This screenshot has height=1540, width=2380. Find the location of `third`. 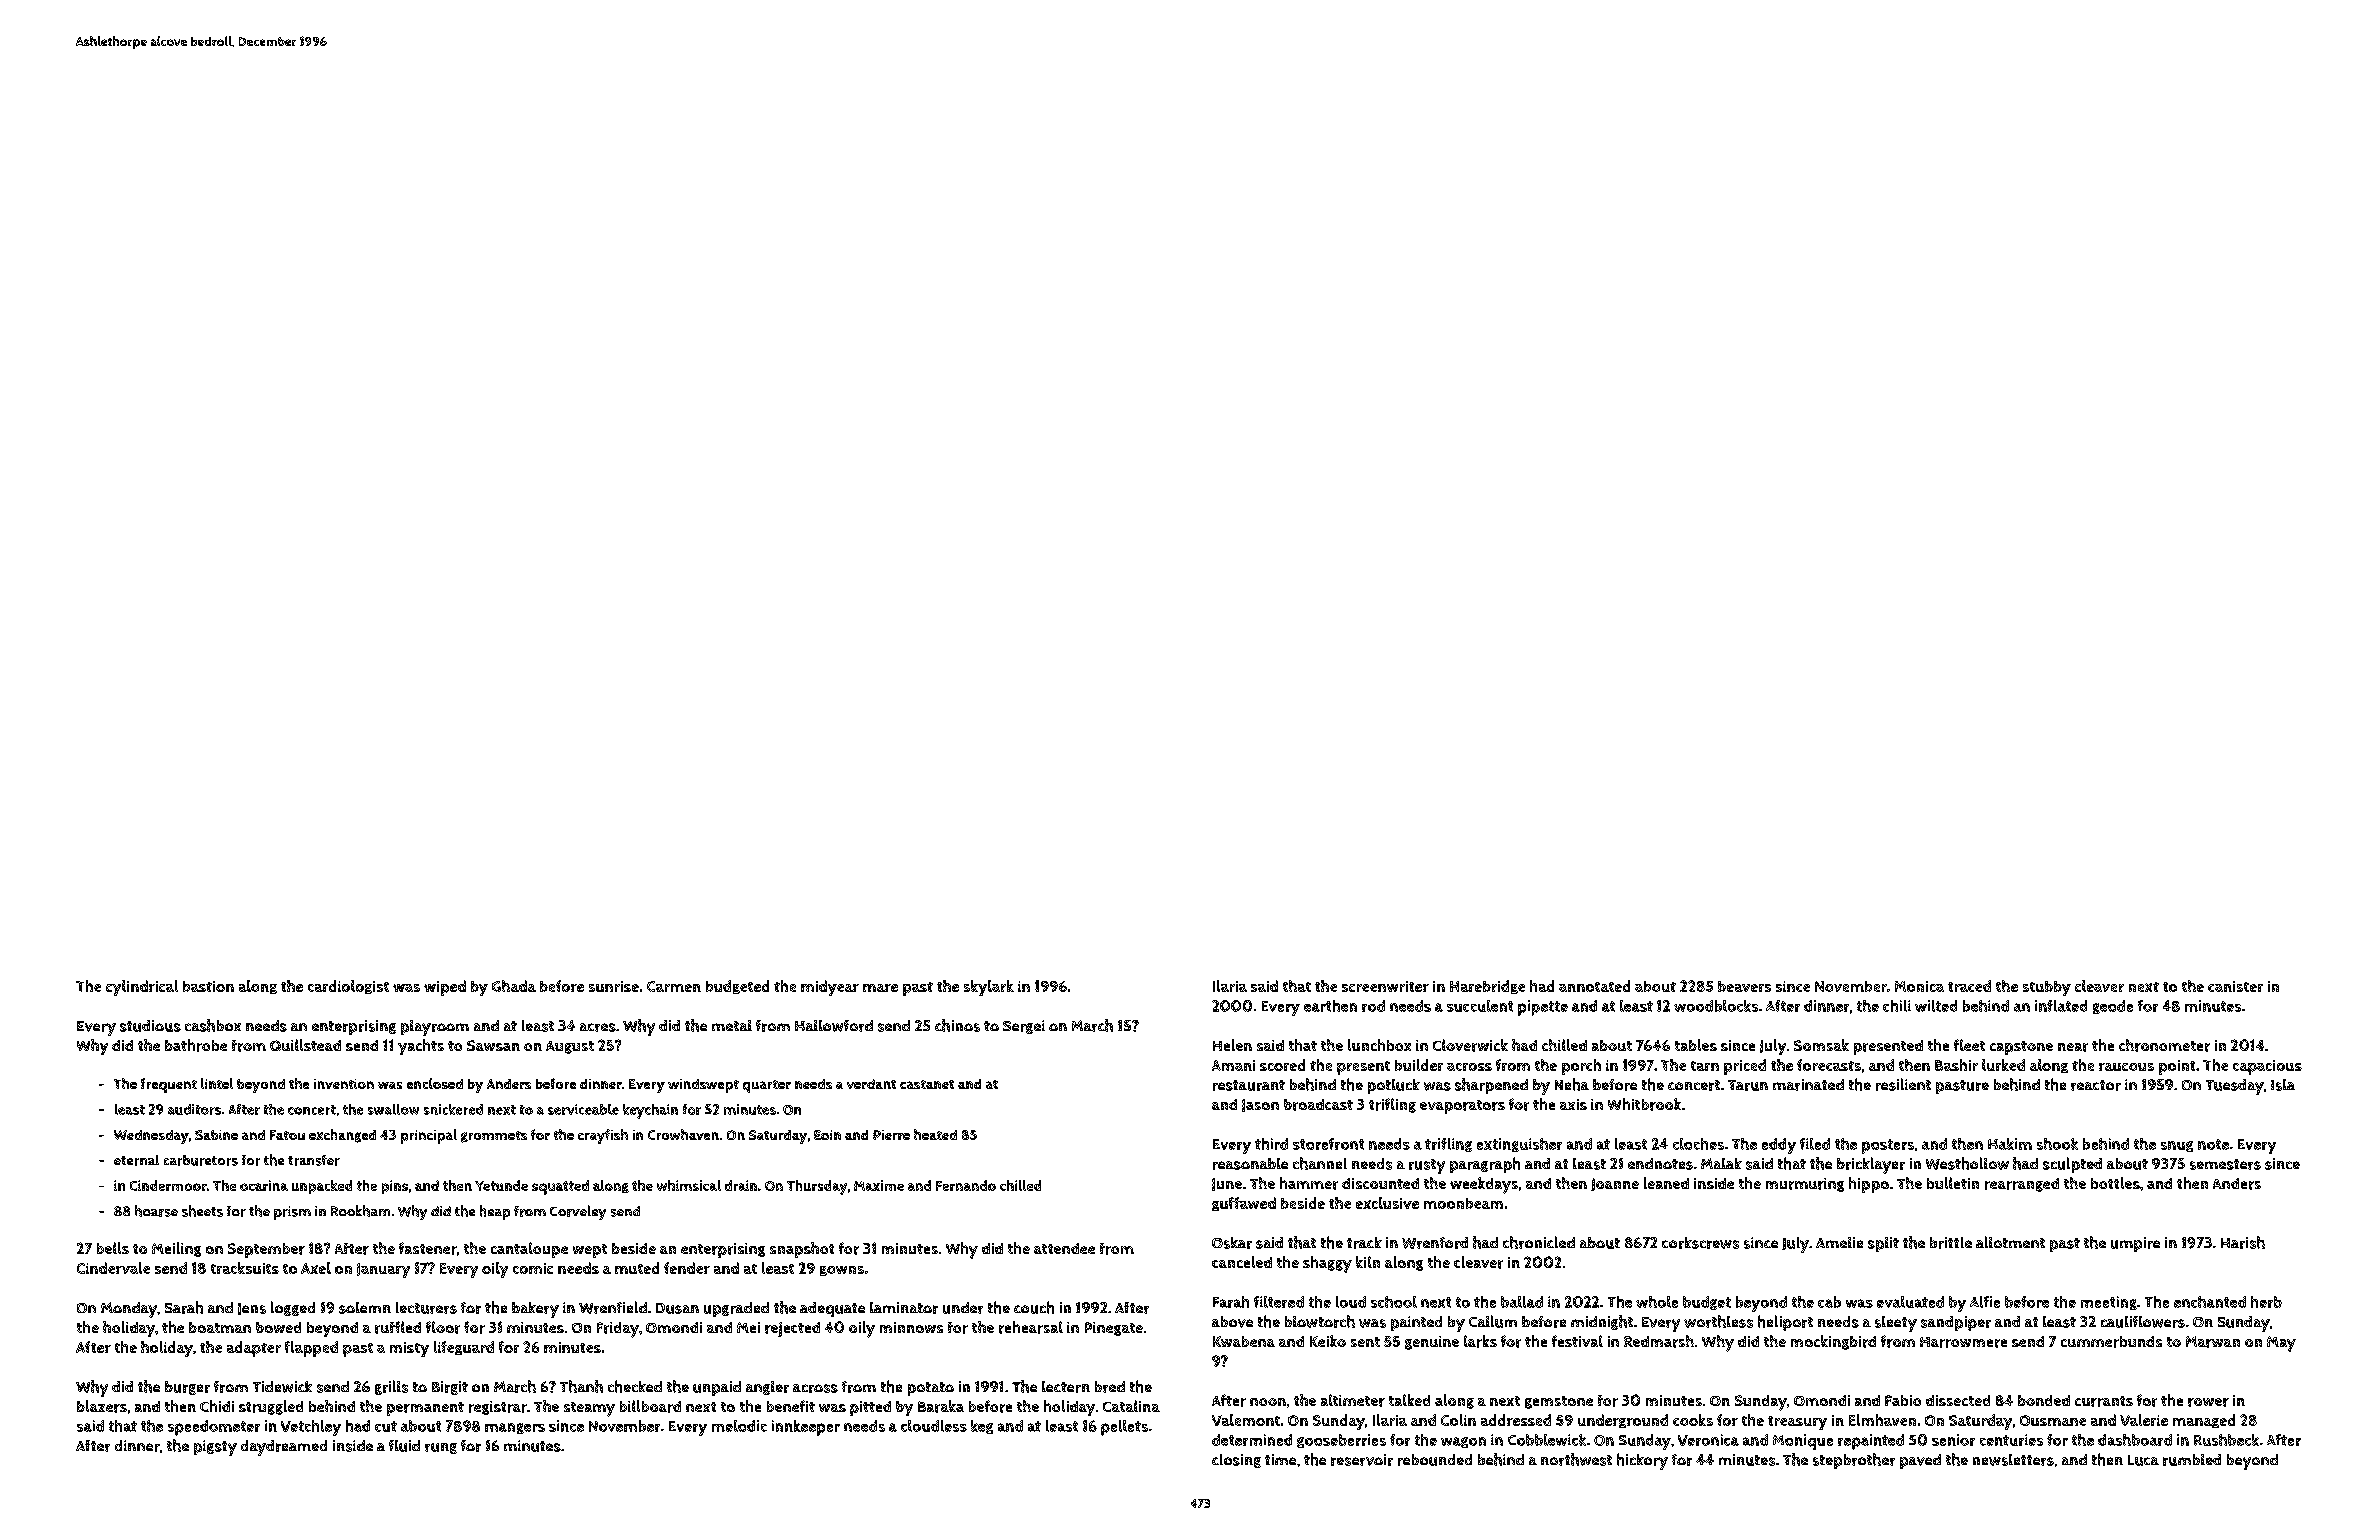

third is located at coordinates (1271, 1144).
